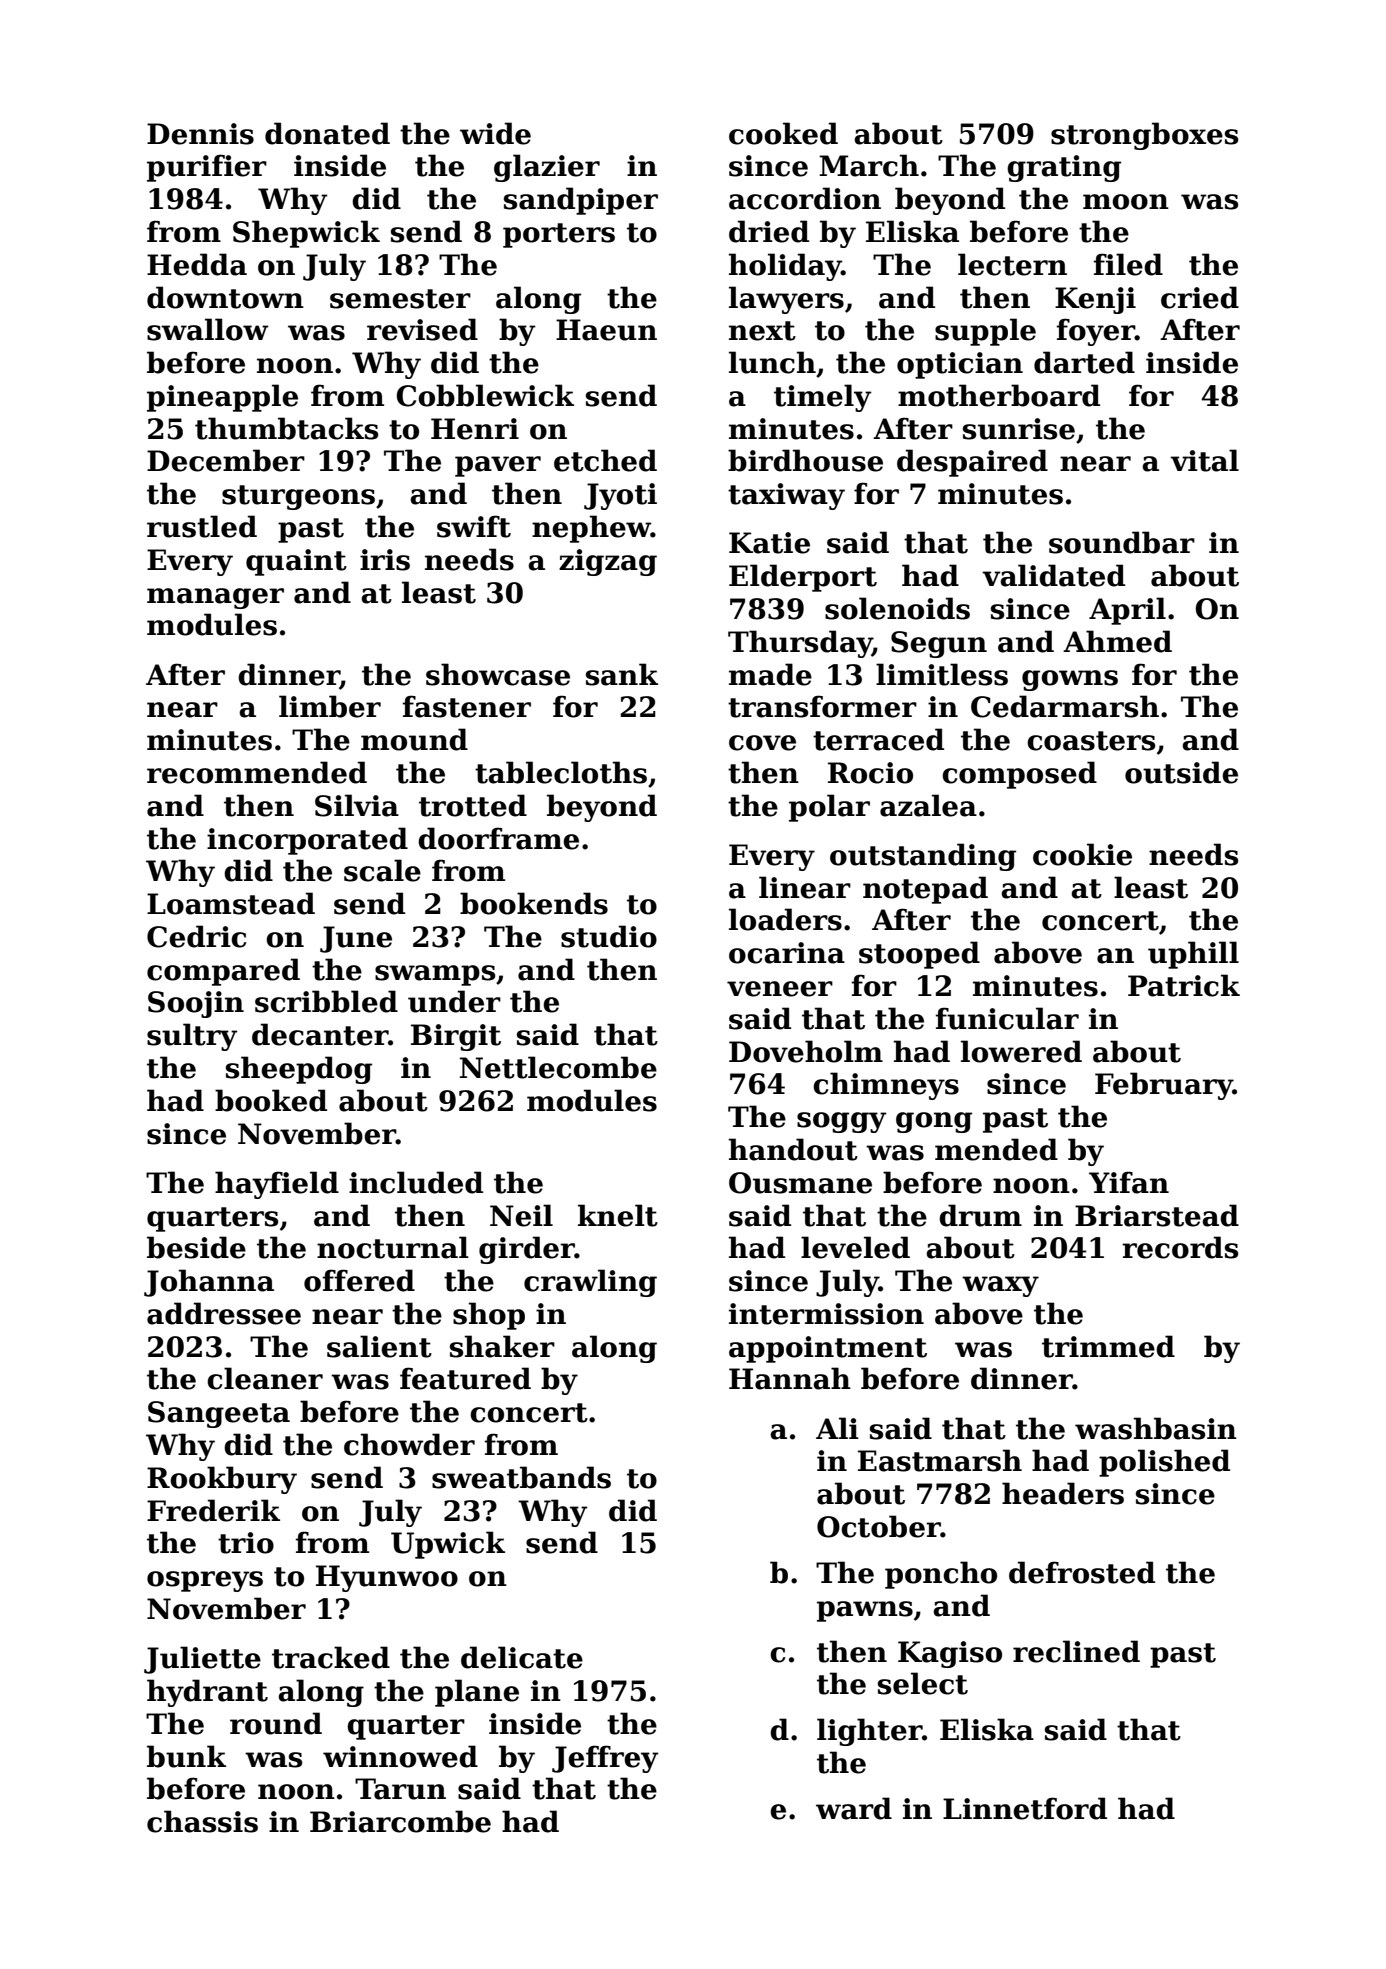  I want to click on crawling, so click(590, 1283).
